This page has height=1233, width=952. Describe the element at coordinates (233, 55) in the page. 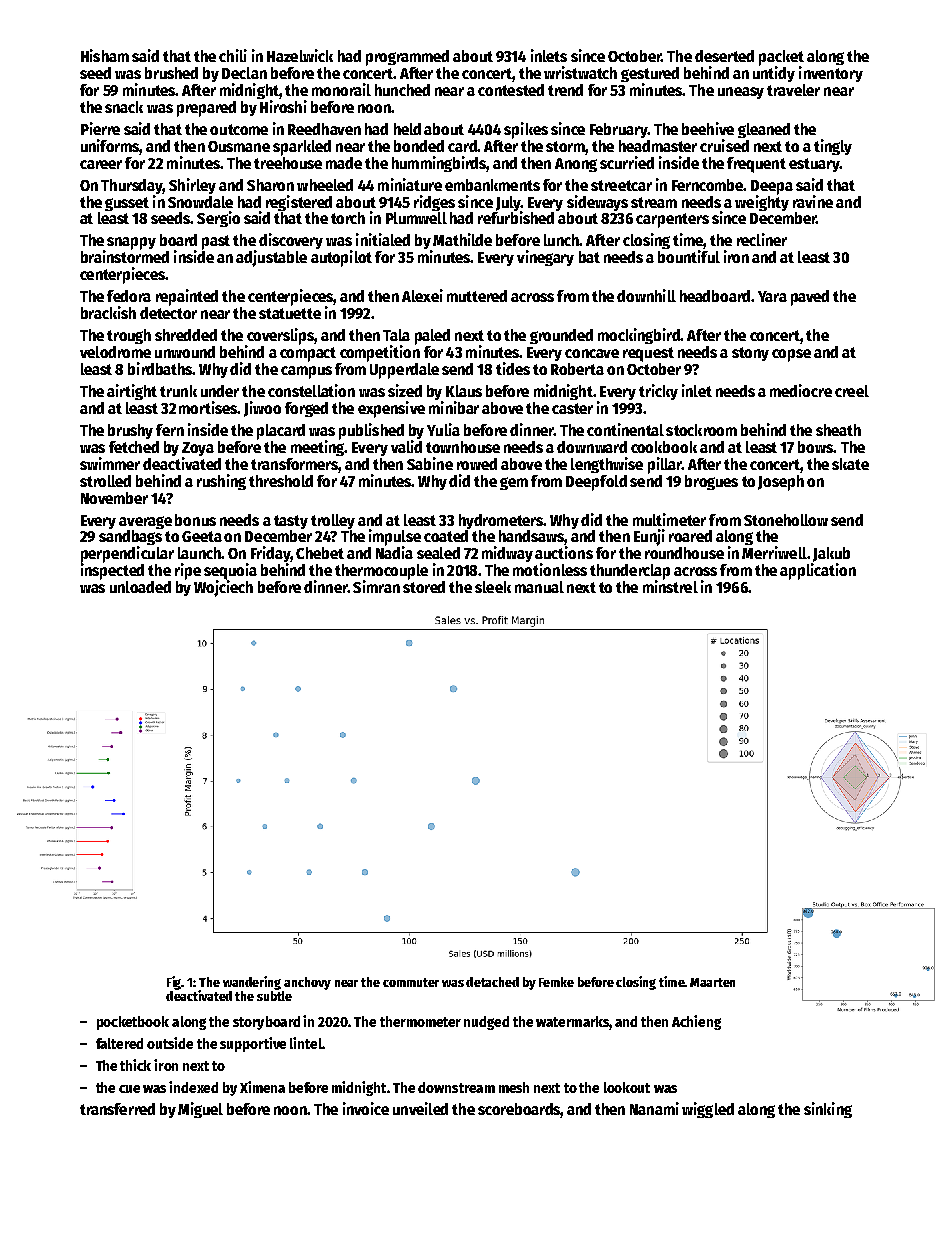

I see `chili` at that location.
